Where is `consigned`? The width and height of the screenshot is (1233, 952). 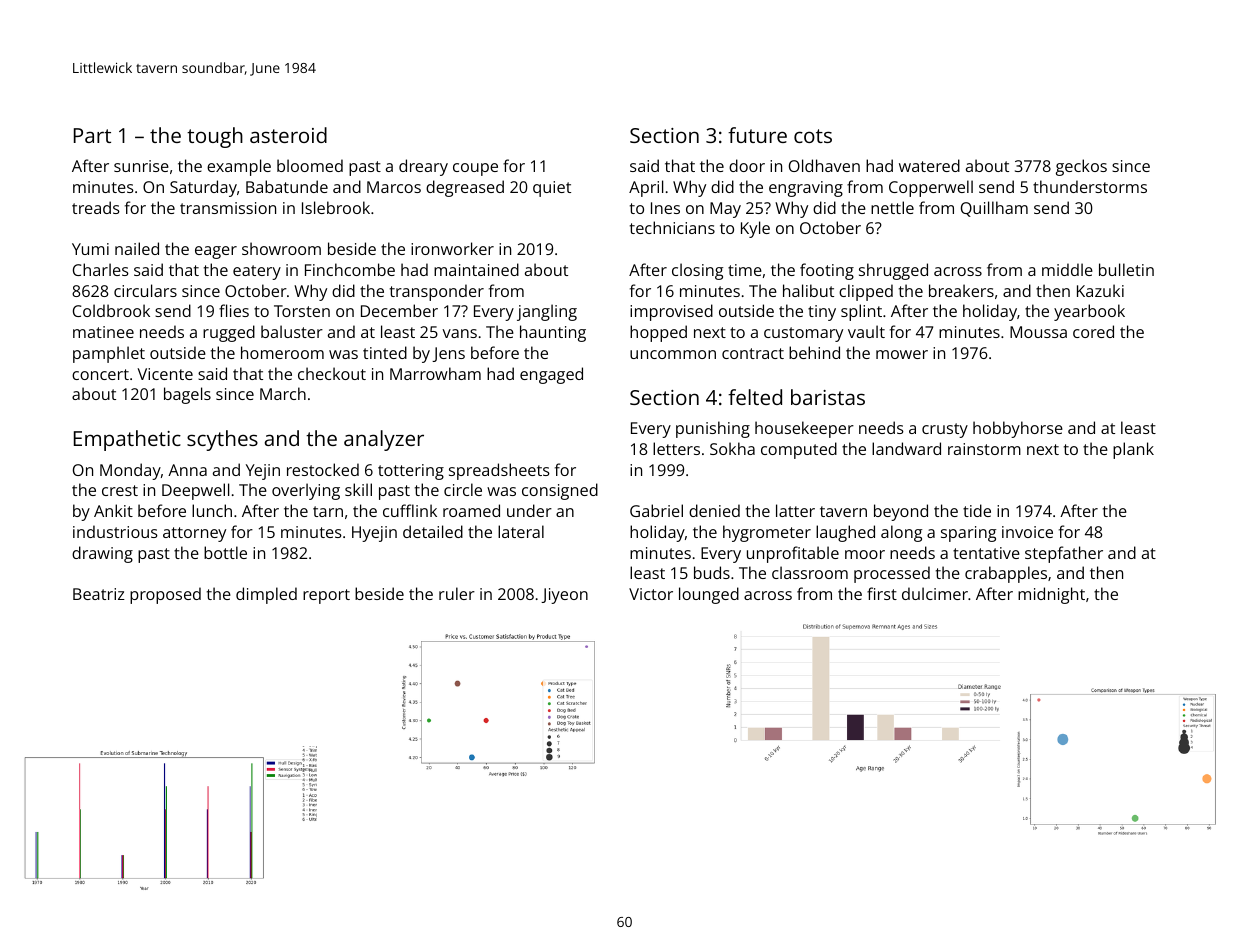
consigned is located at coordinates (560, 491).
